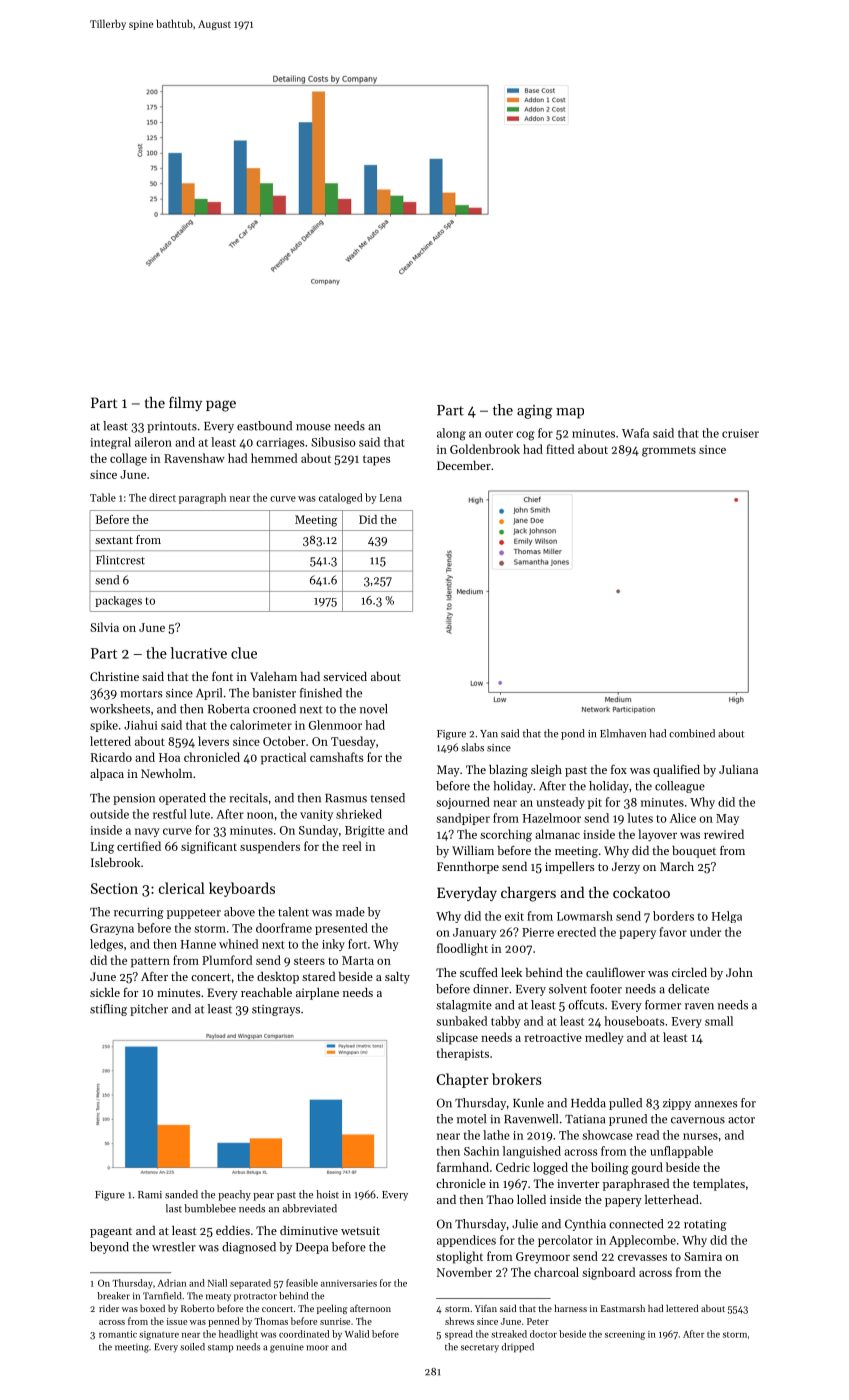  I want to click on Goldenbrook, so click(485, 449).
